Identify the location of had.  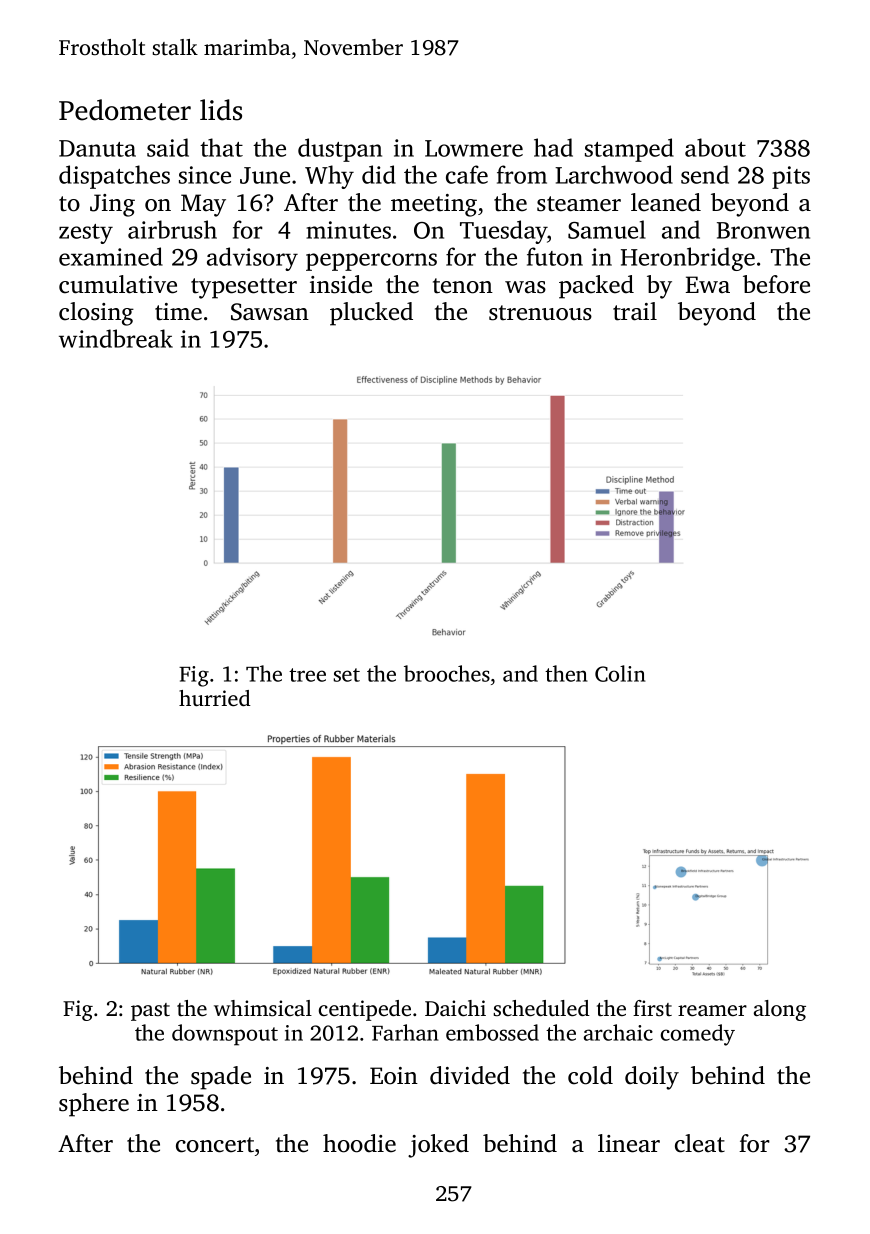
(553, 147).
